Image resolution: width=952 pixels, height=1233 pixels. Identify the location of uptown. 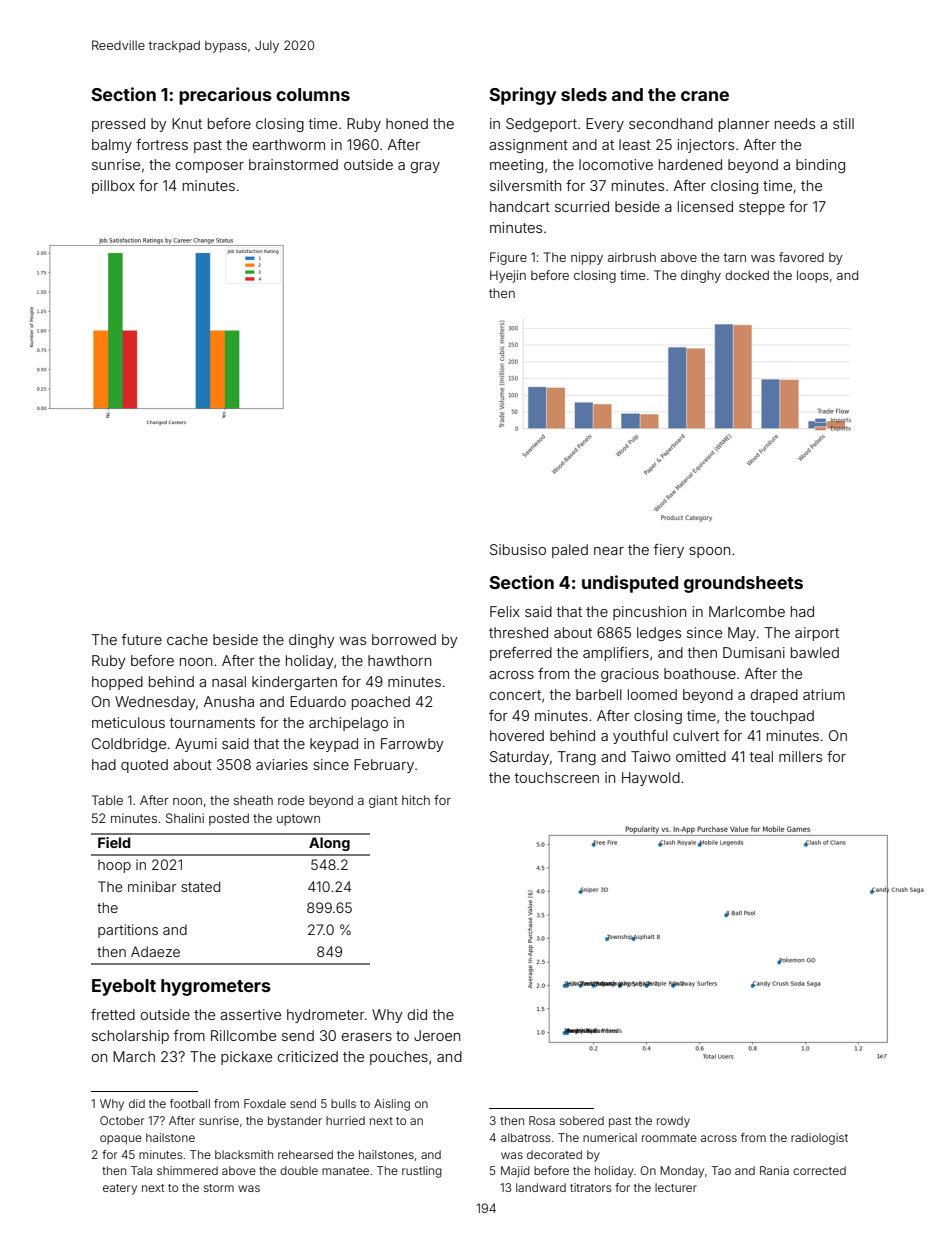
(298, 820).
